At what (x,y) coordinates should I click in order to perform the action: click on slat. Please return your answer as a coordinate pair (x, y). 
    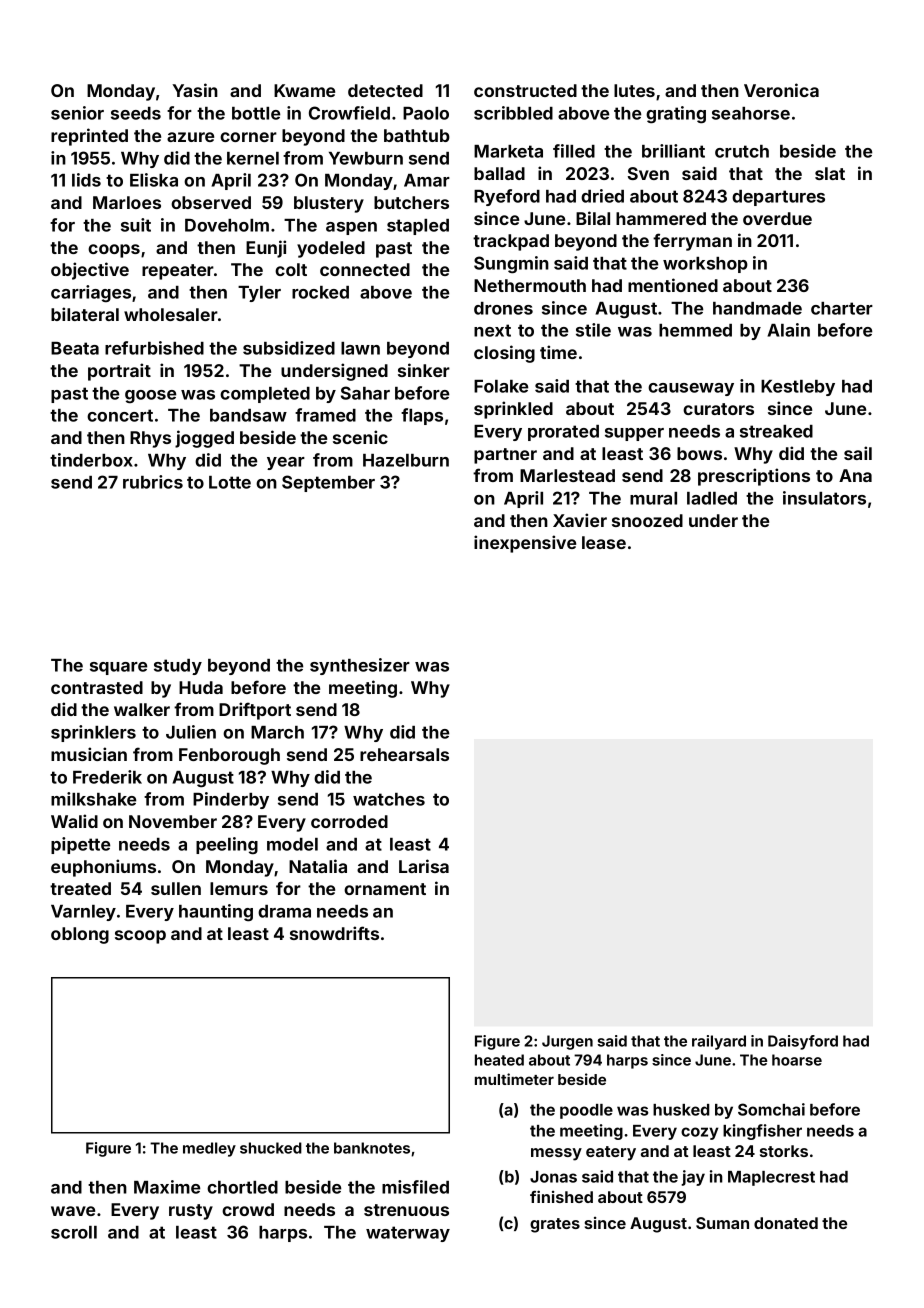
    Looking at the image, I should click on (830, 173).
